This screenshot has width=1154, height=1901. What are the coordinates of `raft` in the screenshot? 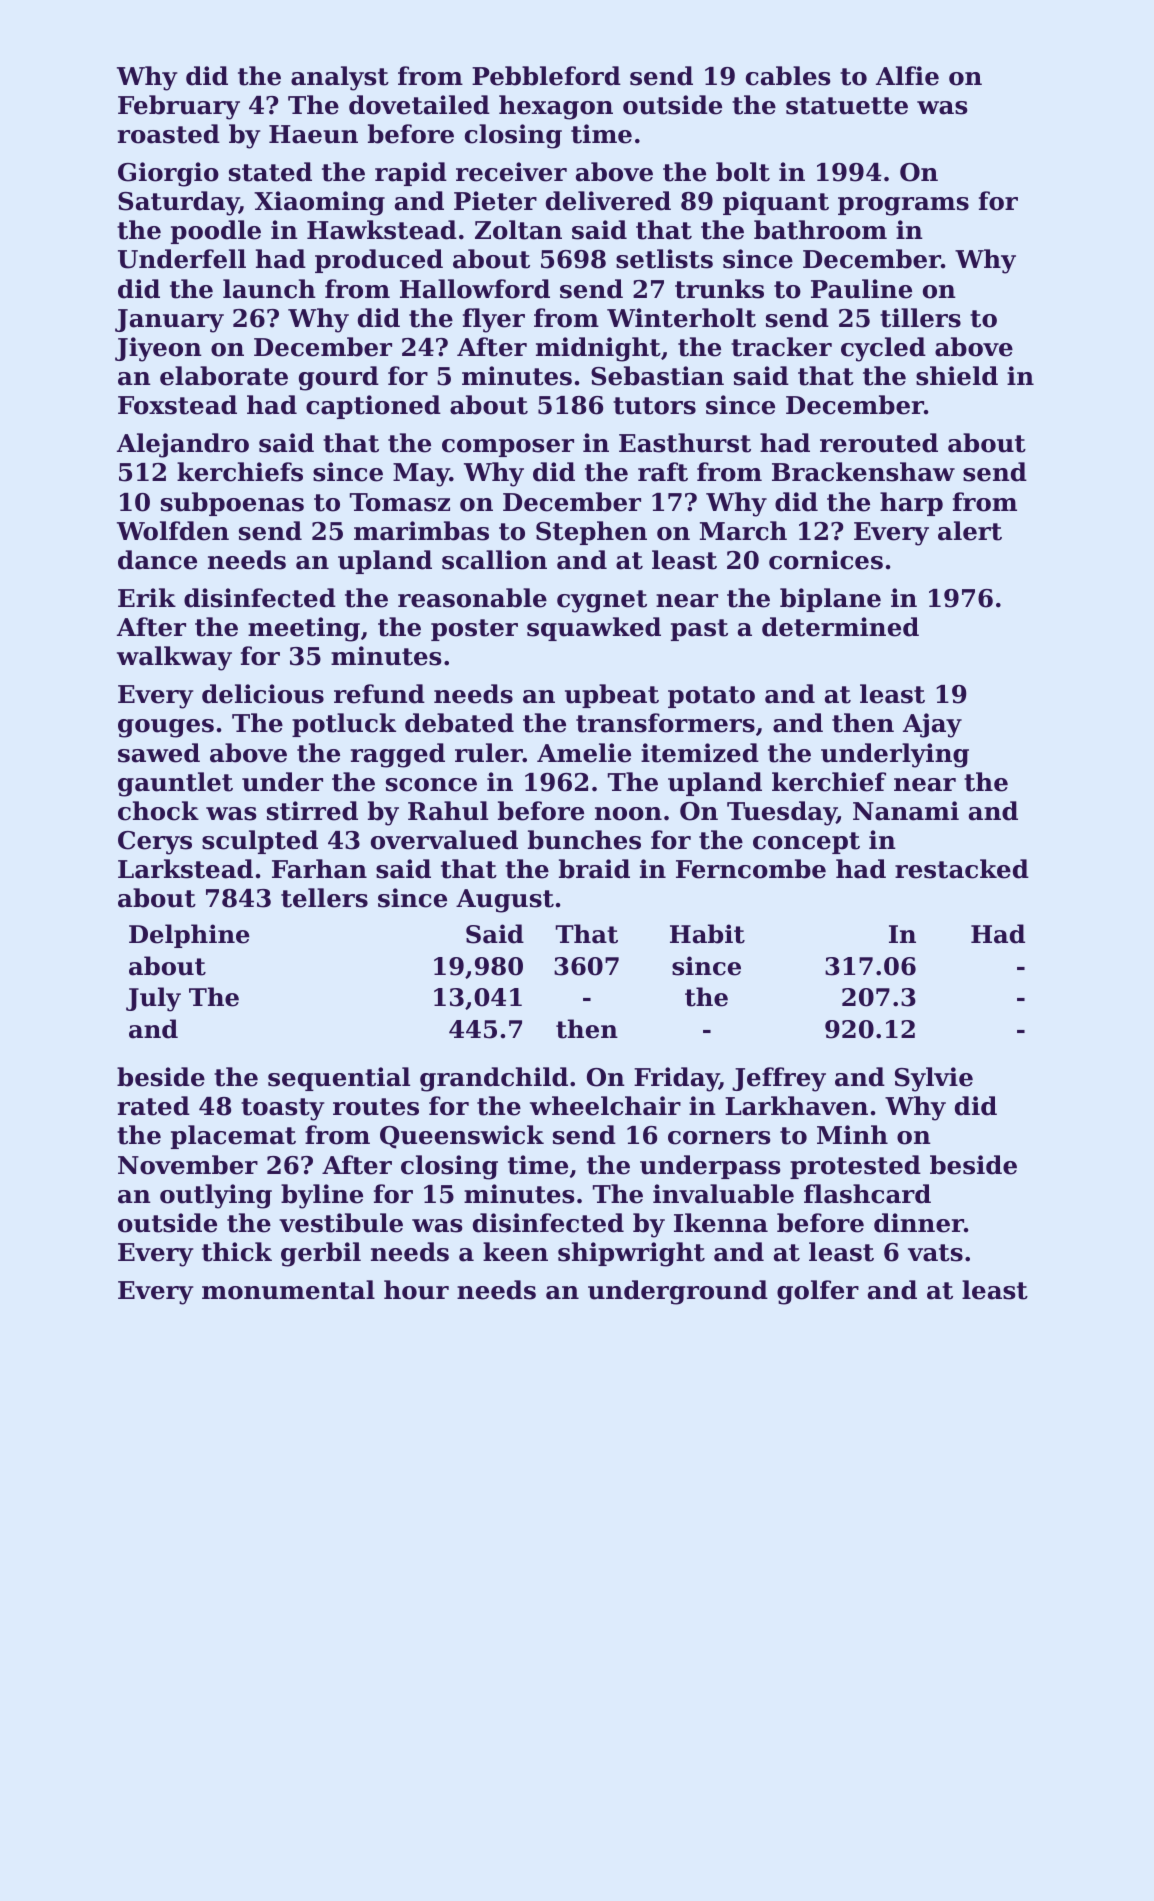 It's located at (663, 472).
